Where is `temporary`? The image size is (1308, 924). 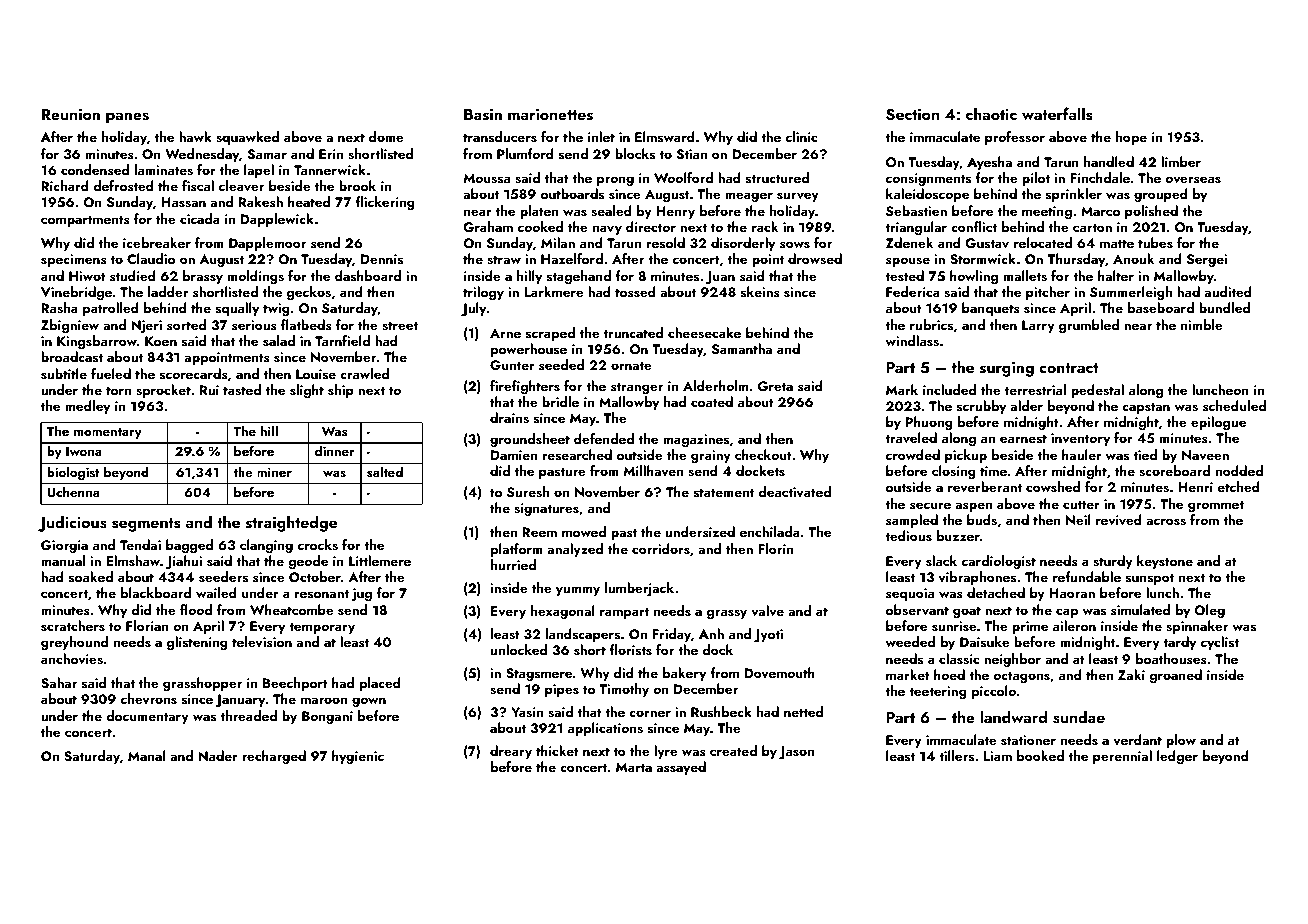 temporary is located at coordinates (322, 628).
